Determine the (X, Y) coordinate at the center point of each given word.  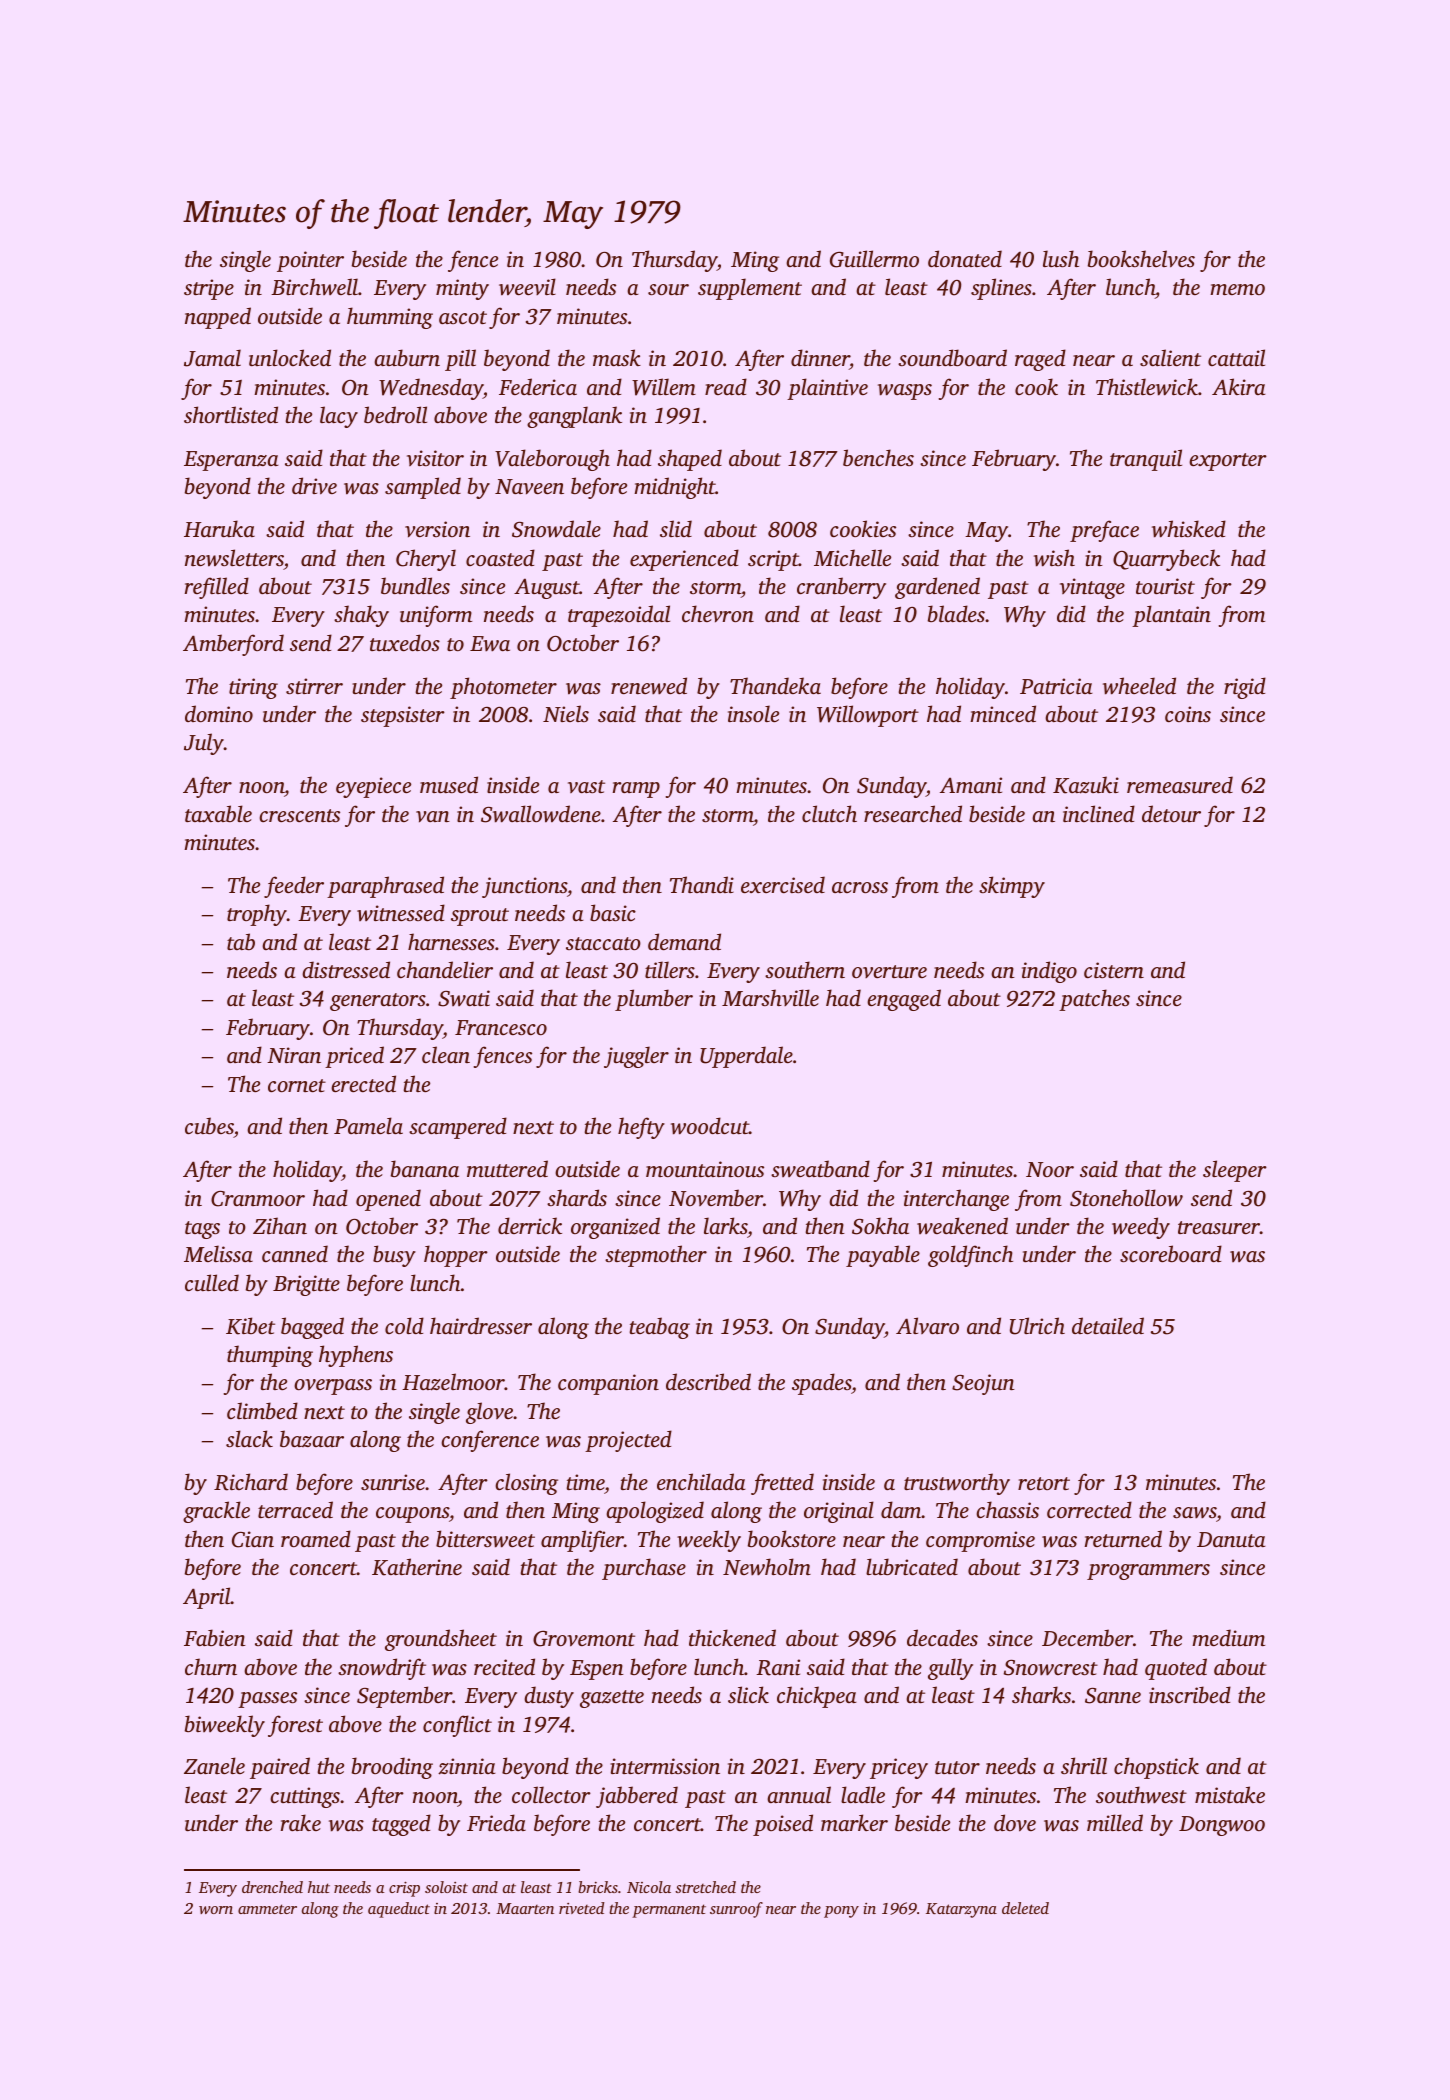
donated (965, 258)
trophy (257, 915)
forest (295, 1726)
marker (854, 1822)
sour (668, 289)
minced (1003, 713)
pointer (310, 261)
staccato (603, 943)
